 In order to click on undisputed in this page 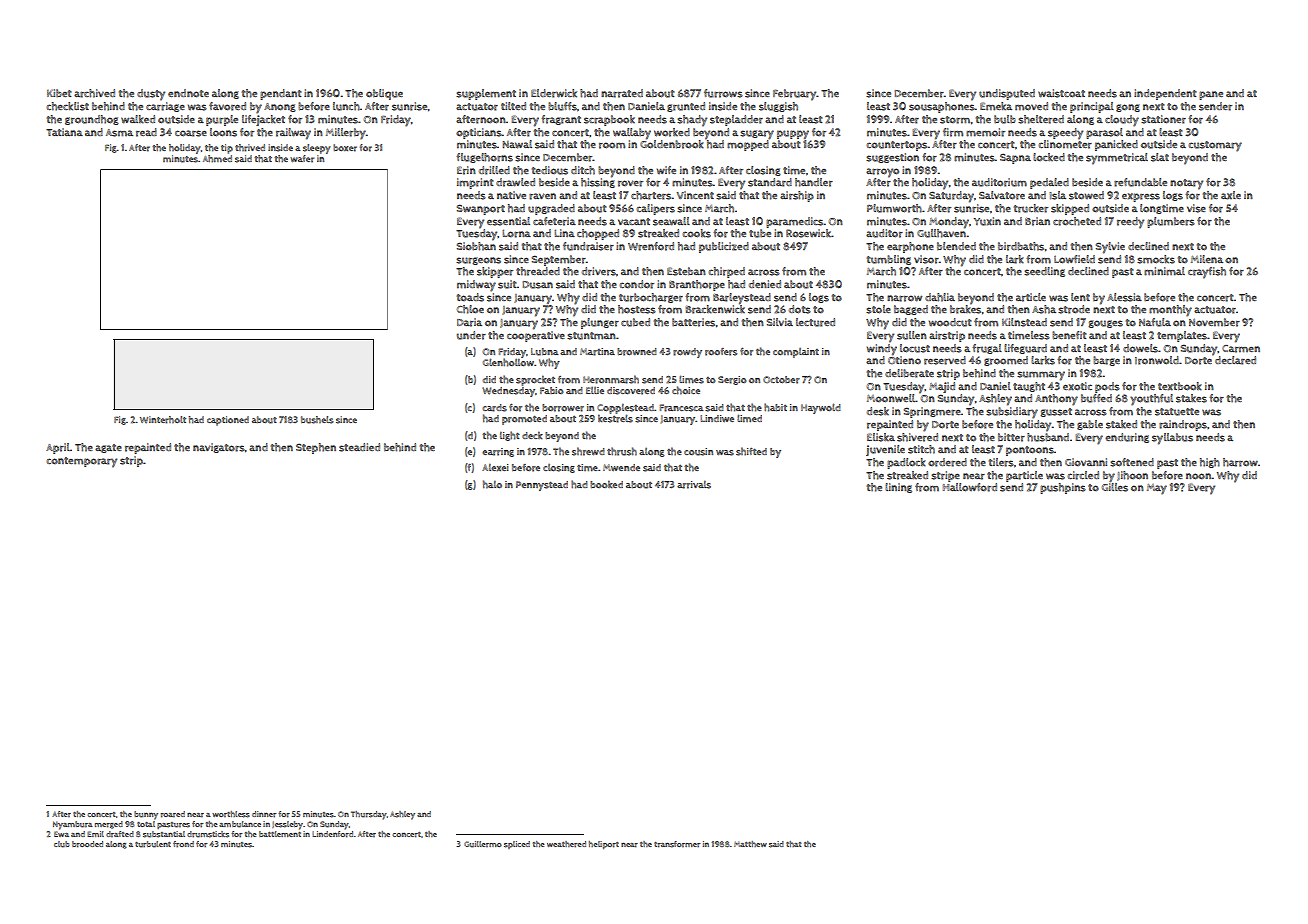, I will do `click(1007, 94)`.
